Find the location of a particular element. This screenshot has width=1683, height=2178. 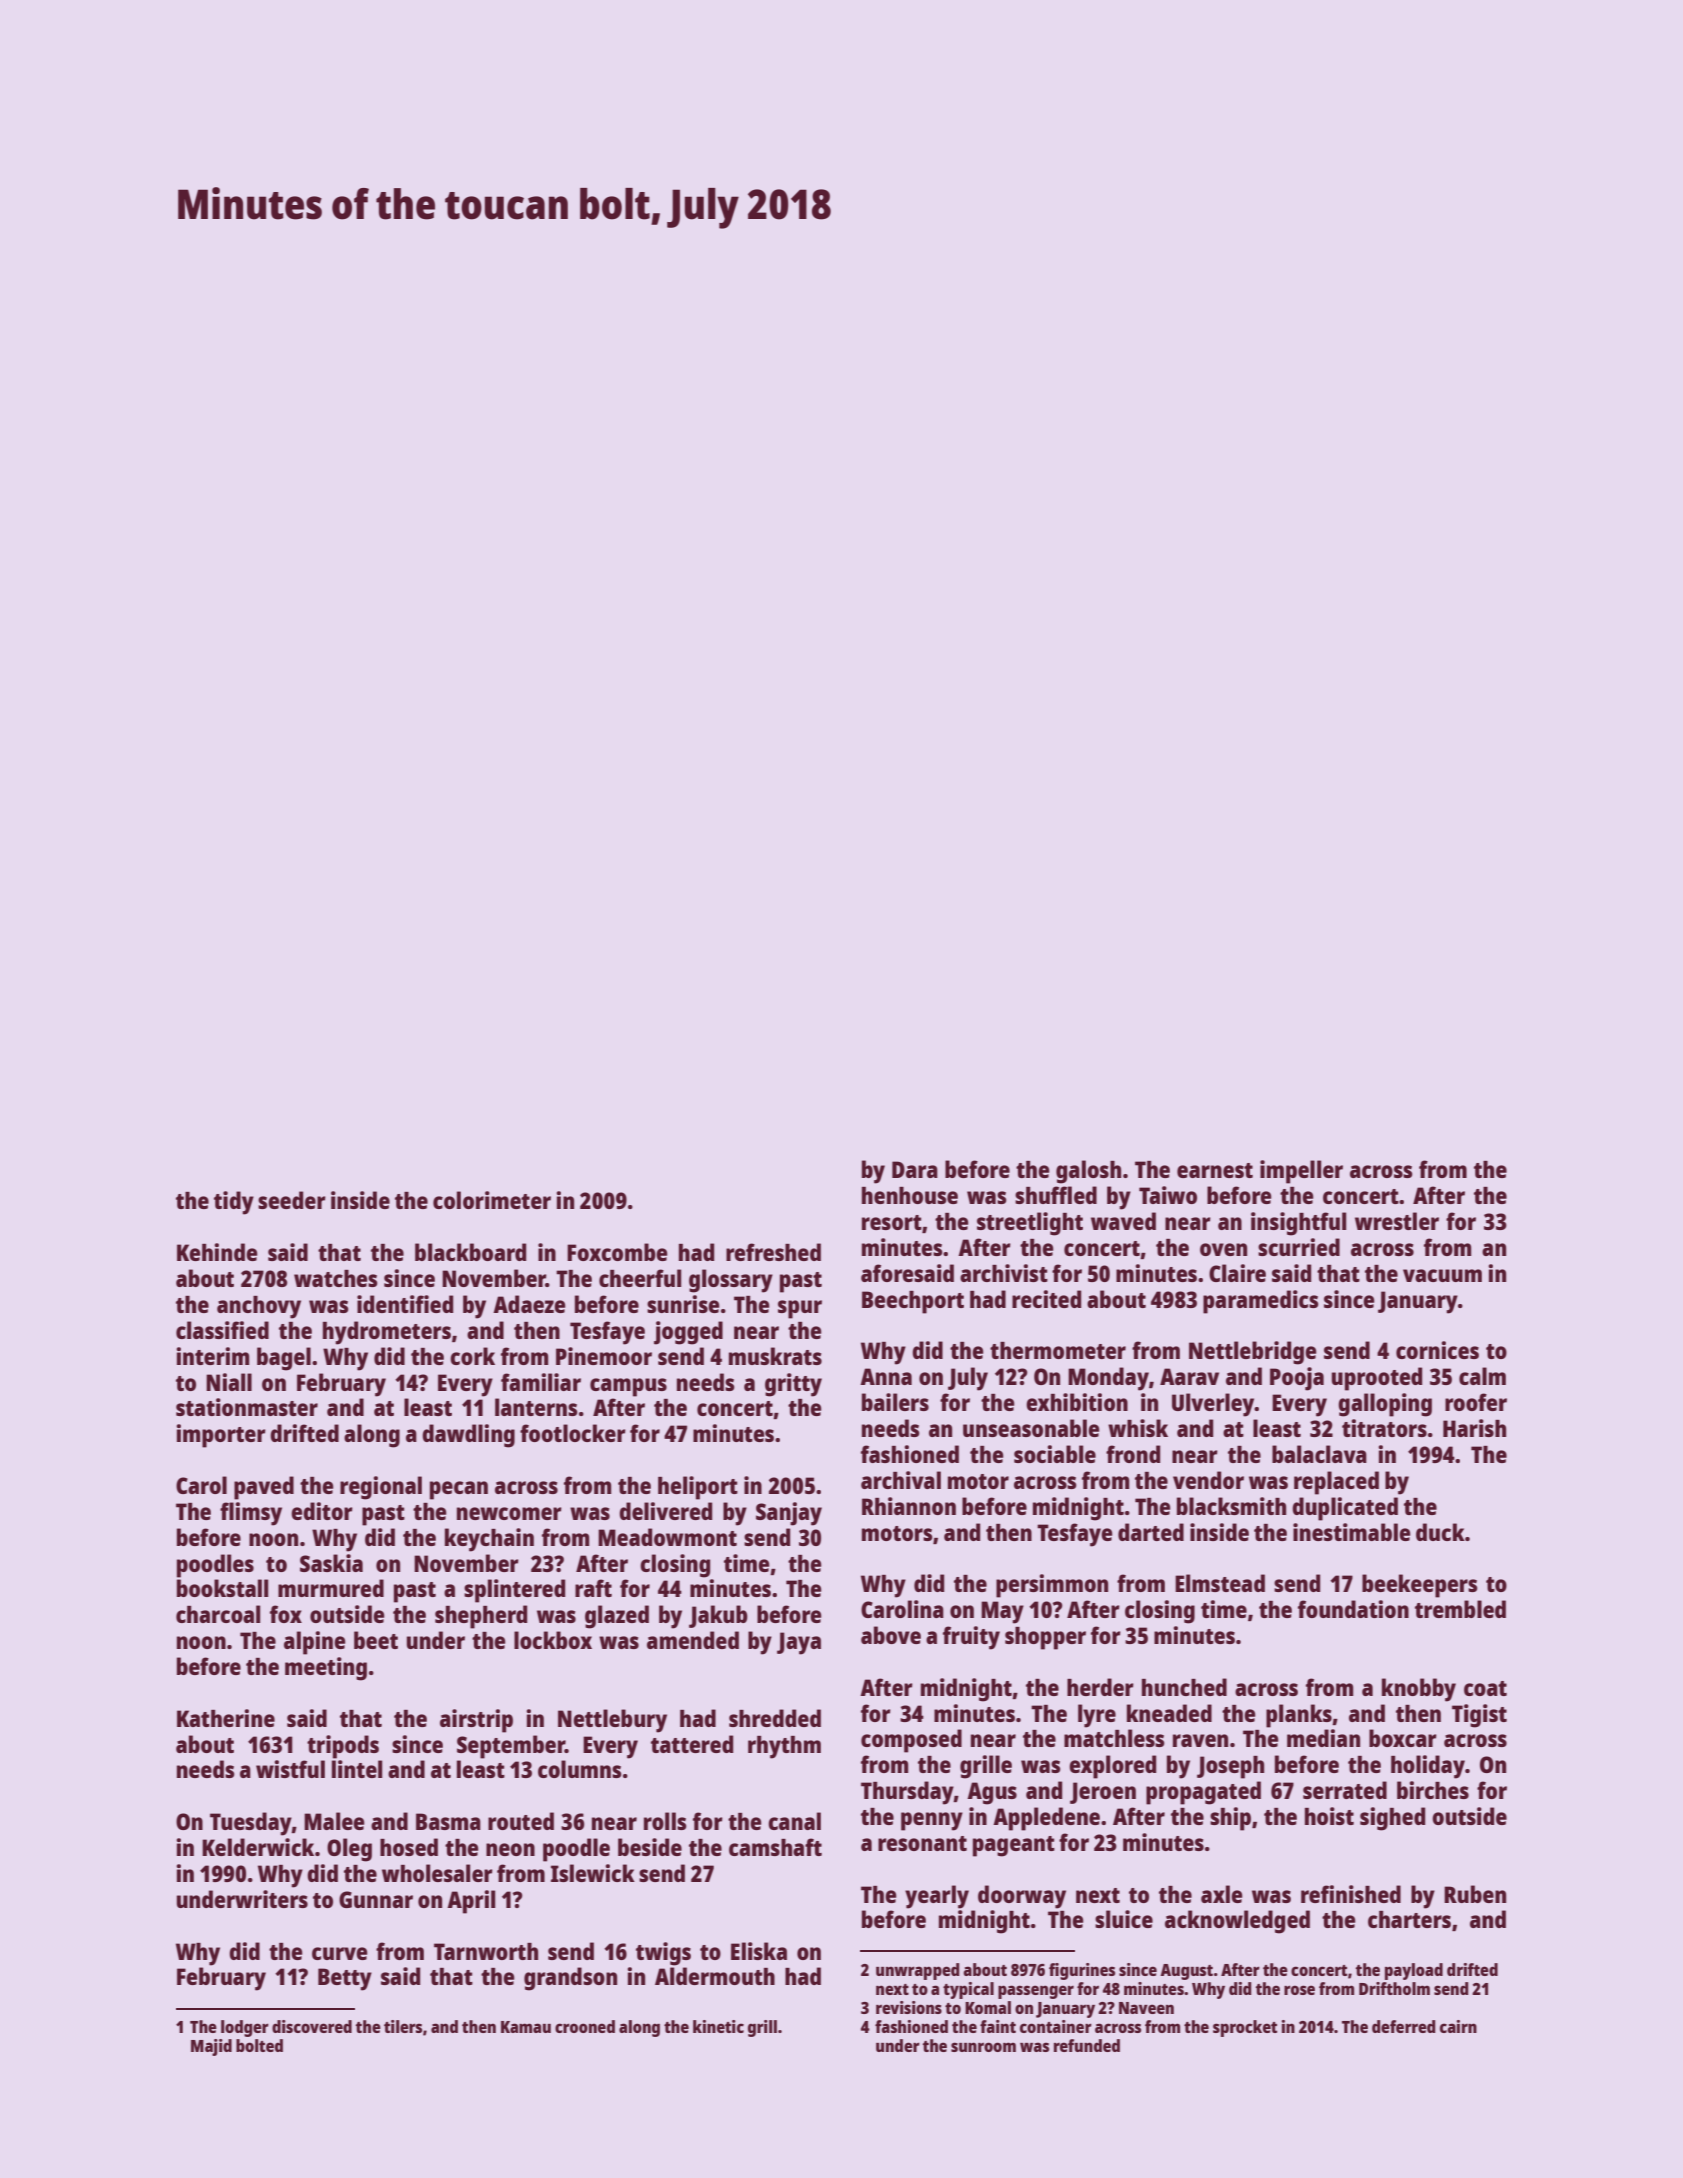

cornices is located at coordinates (1437, 1350).
